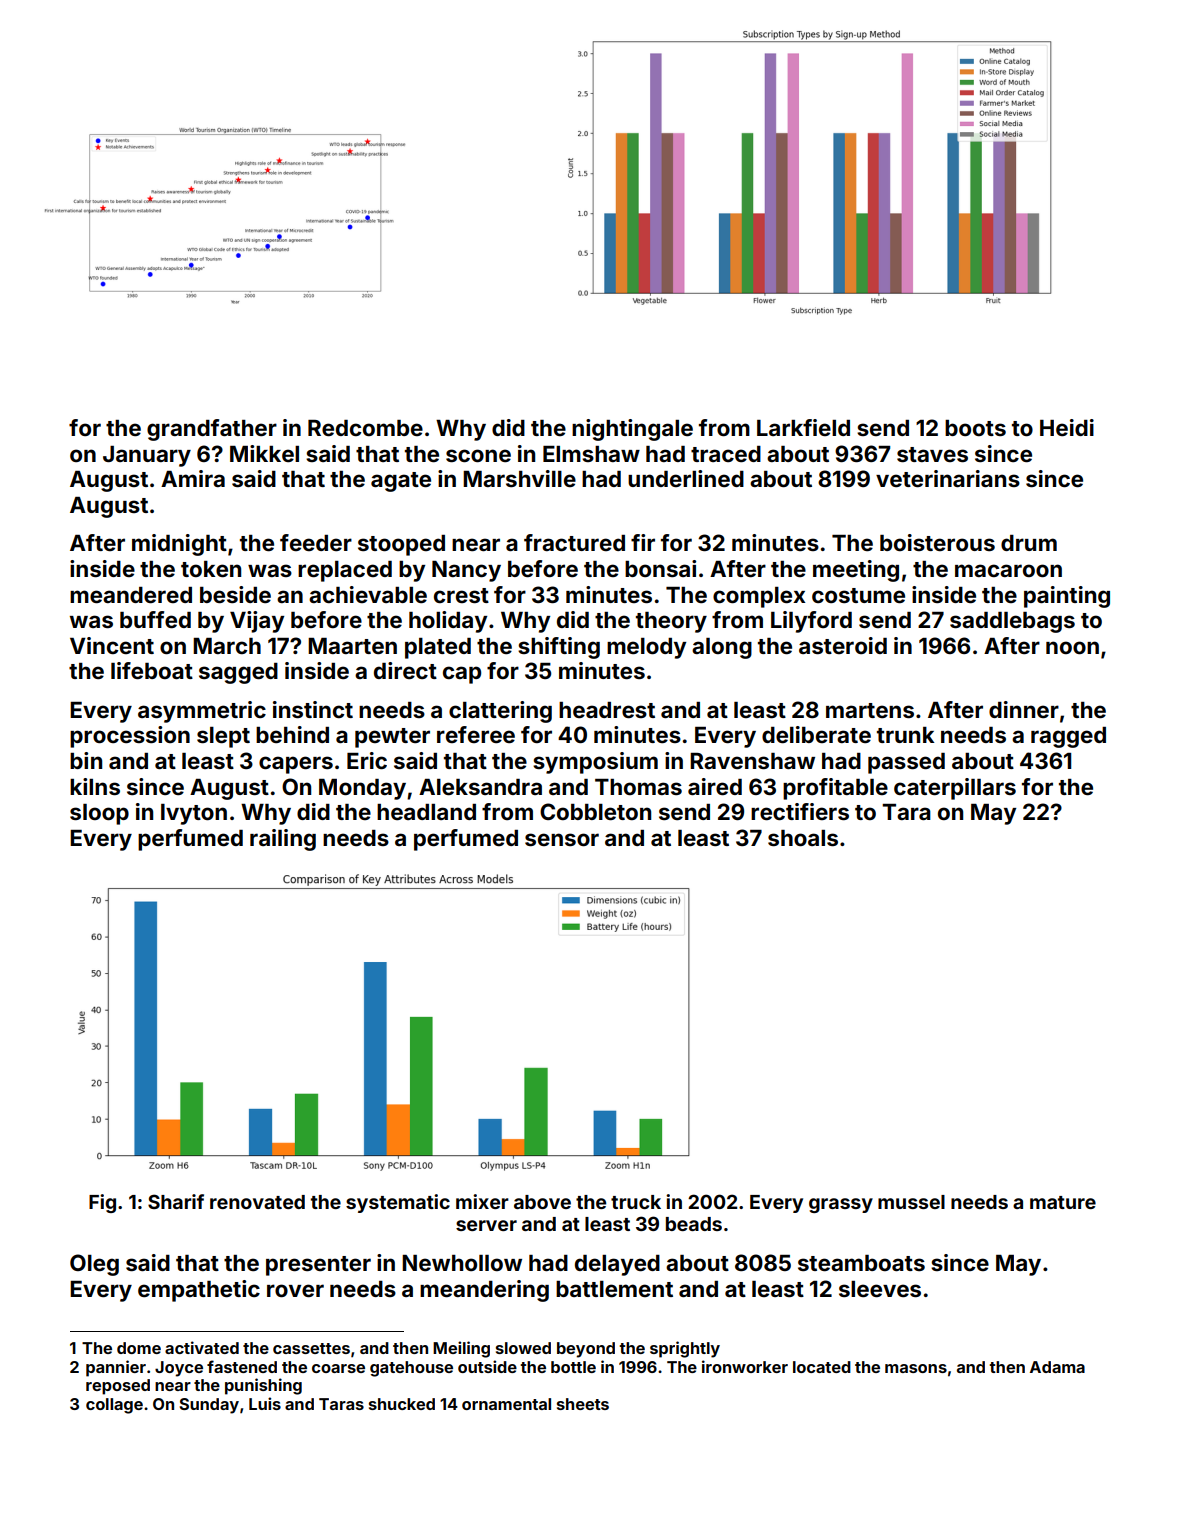 This image has height=1534, width=1185. Describe the element at coordinates (1029, 543) in the image. I see `drum` at that location.
